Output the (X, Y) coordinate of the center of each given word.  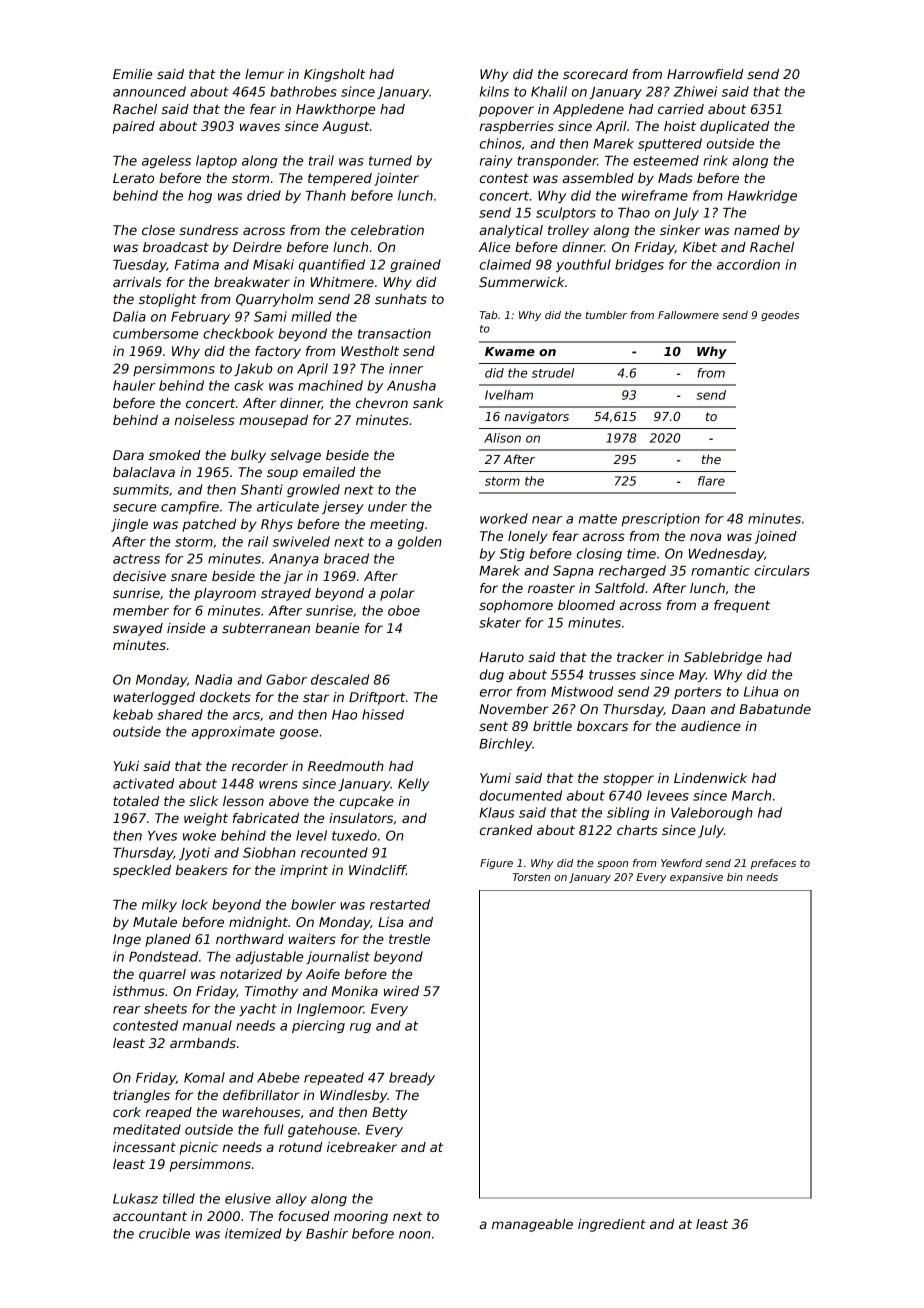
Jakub (253, 369)
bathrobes (303, 91)
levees (668, 795)
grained (415, 265)
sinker (680, 230)
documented (521, 795)
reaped (168, 1113)
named (757, 230)
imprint (304, 871)
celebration (387, 230)
